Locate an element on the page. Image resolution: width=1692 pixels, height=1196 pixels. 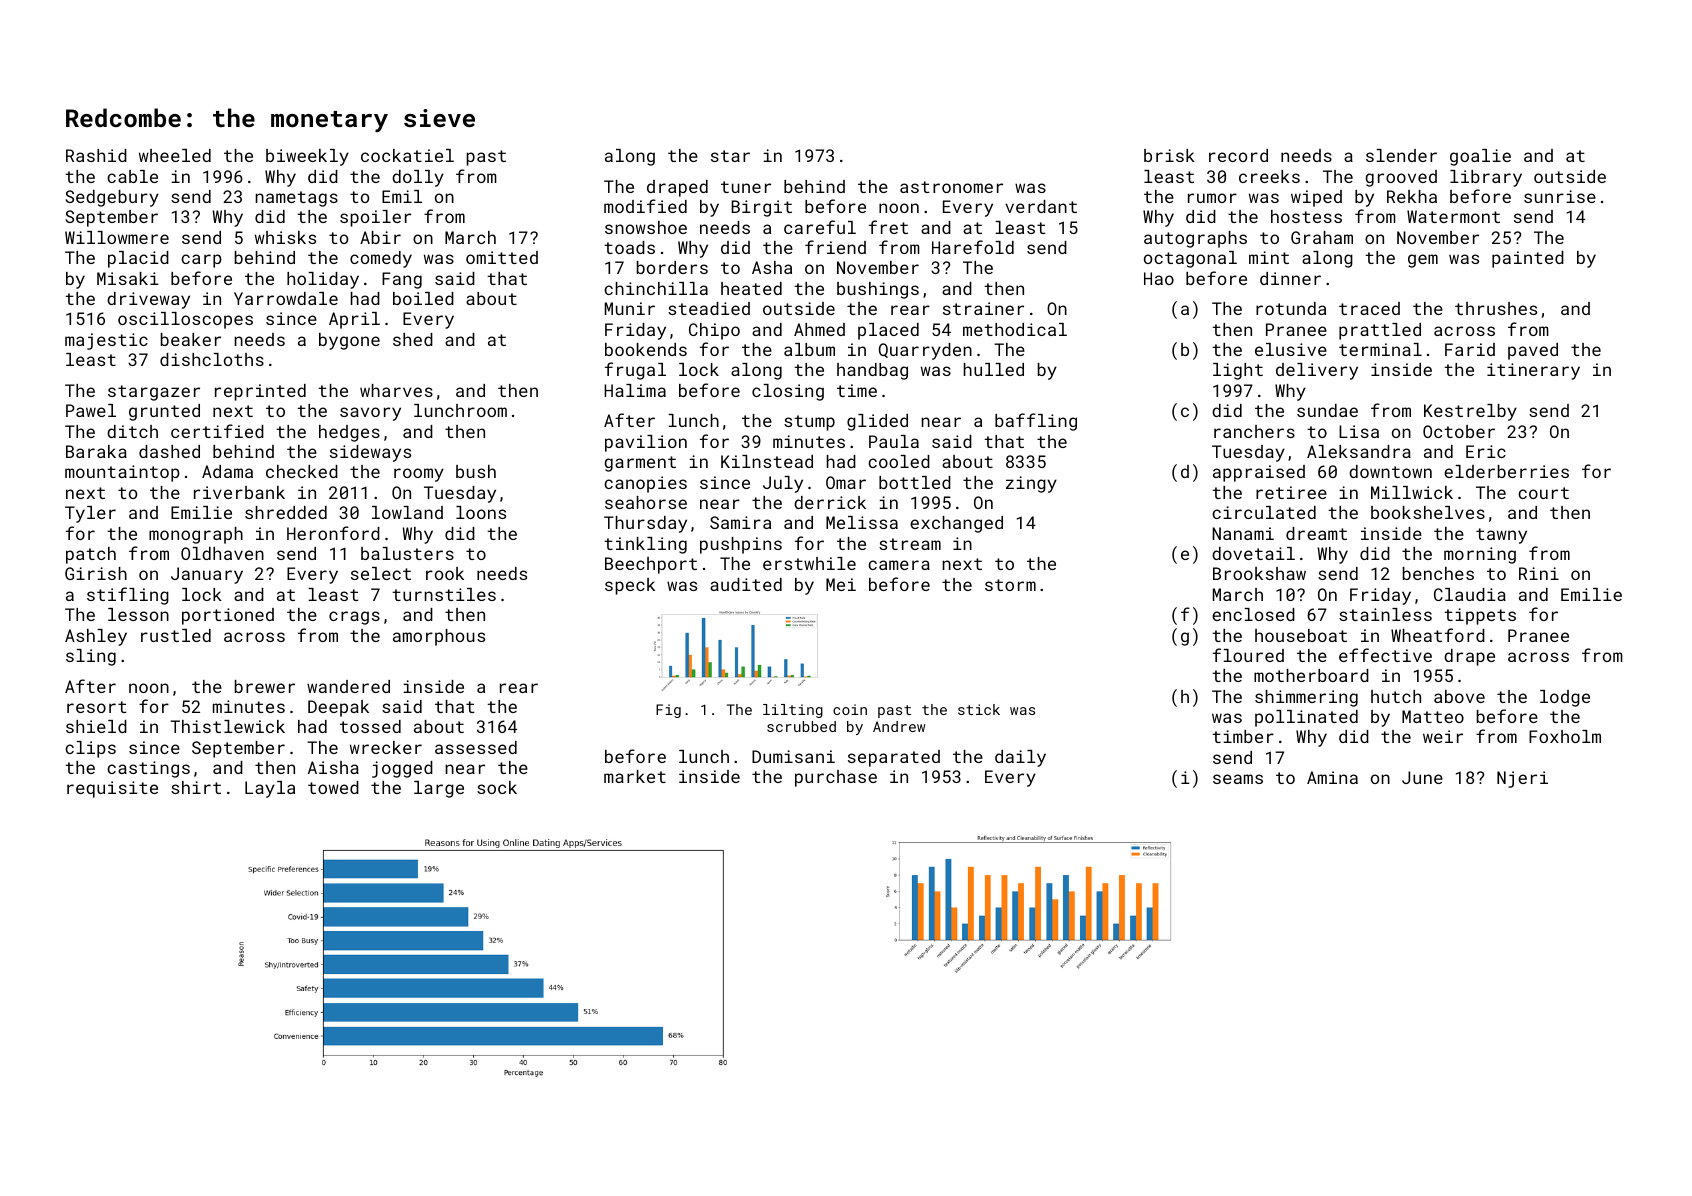
Layla is located at coordinates (270, 789).
